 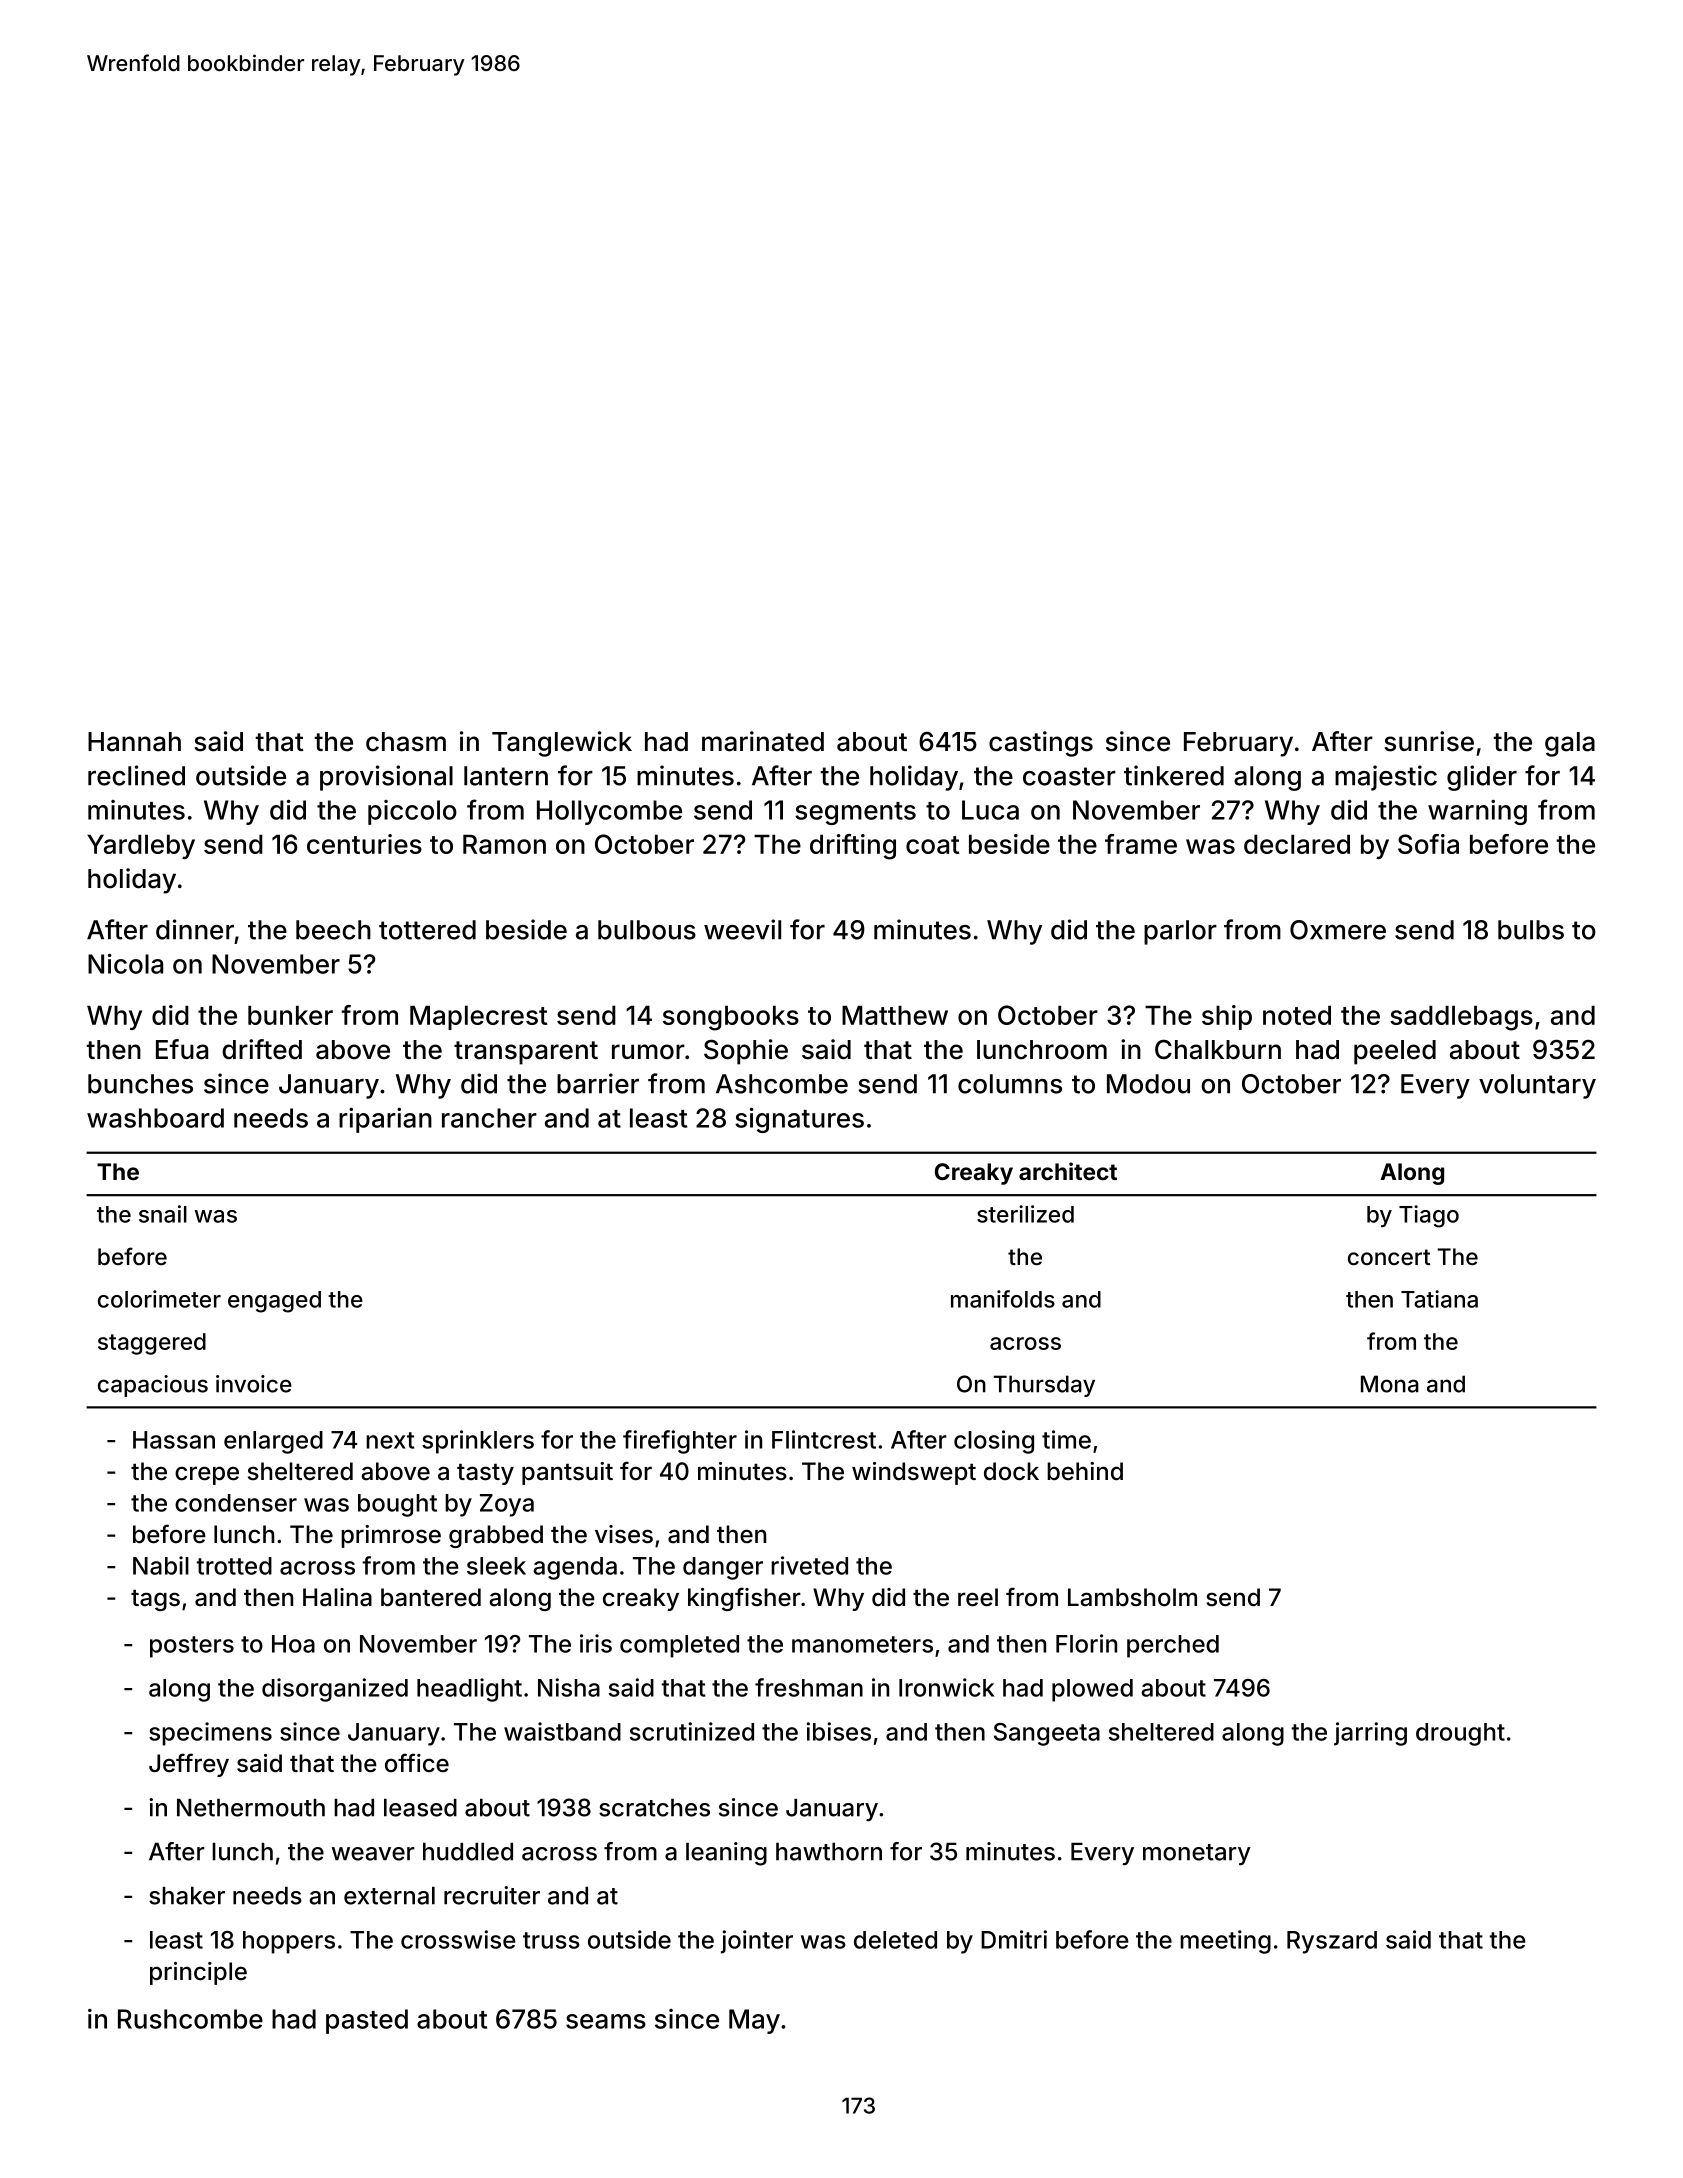 What do you see at coordinates (1297, 844) in the document?
I see `declared` at bounding box center [1297, 844].
